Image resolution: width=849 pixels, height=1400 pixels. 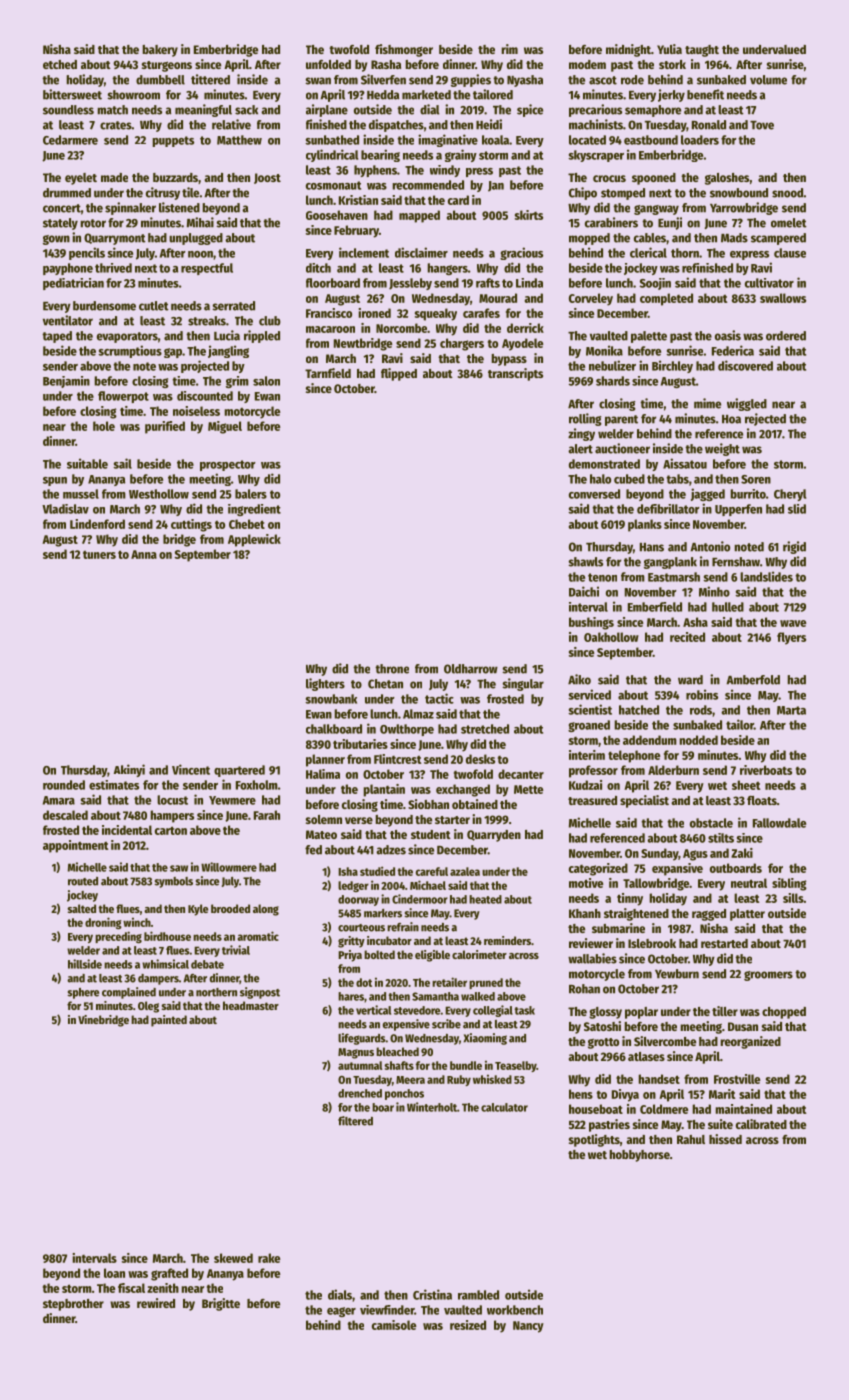 What do you see at coordinates (329, 313) in the document?
I see `Francisco` at bounding box center [329, 313].
